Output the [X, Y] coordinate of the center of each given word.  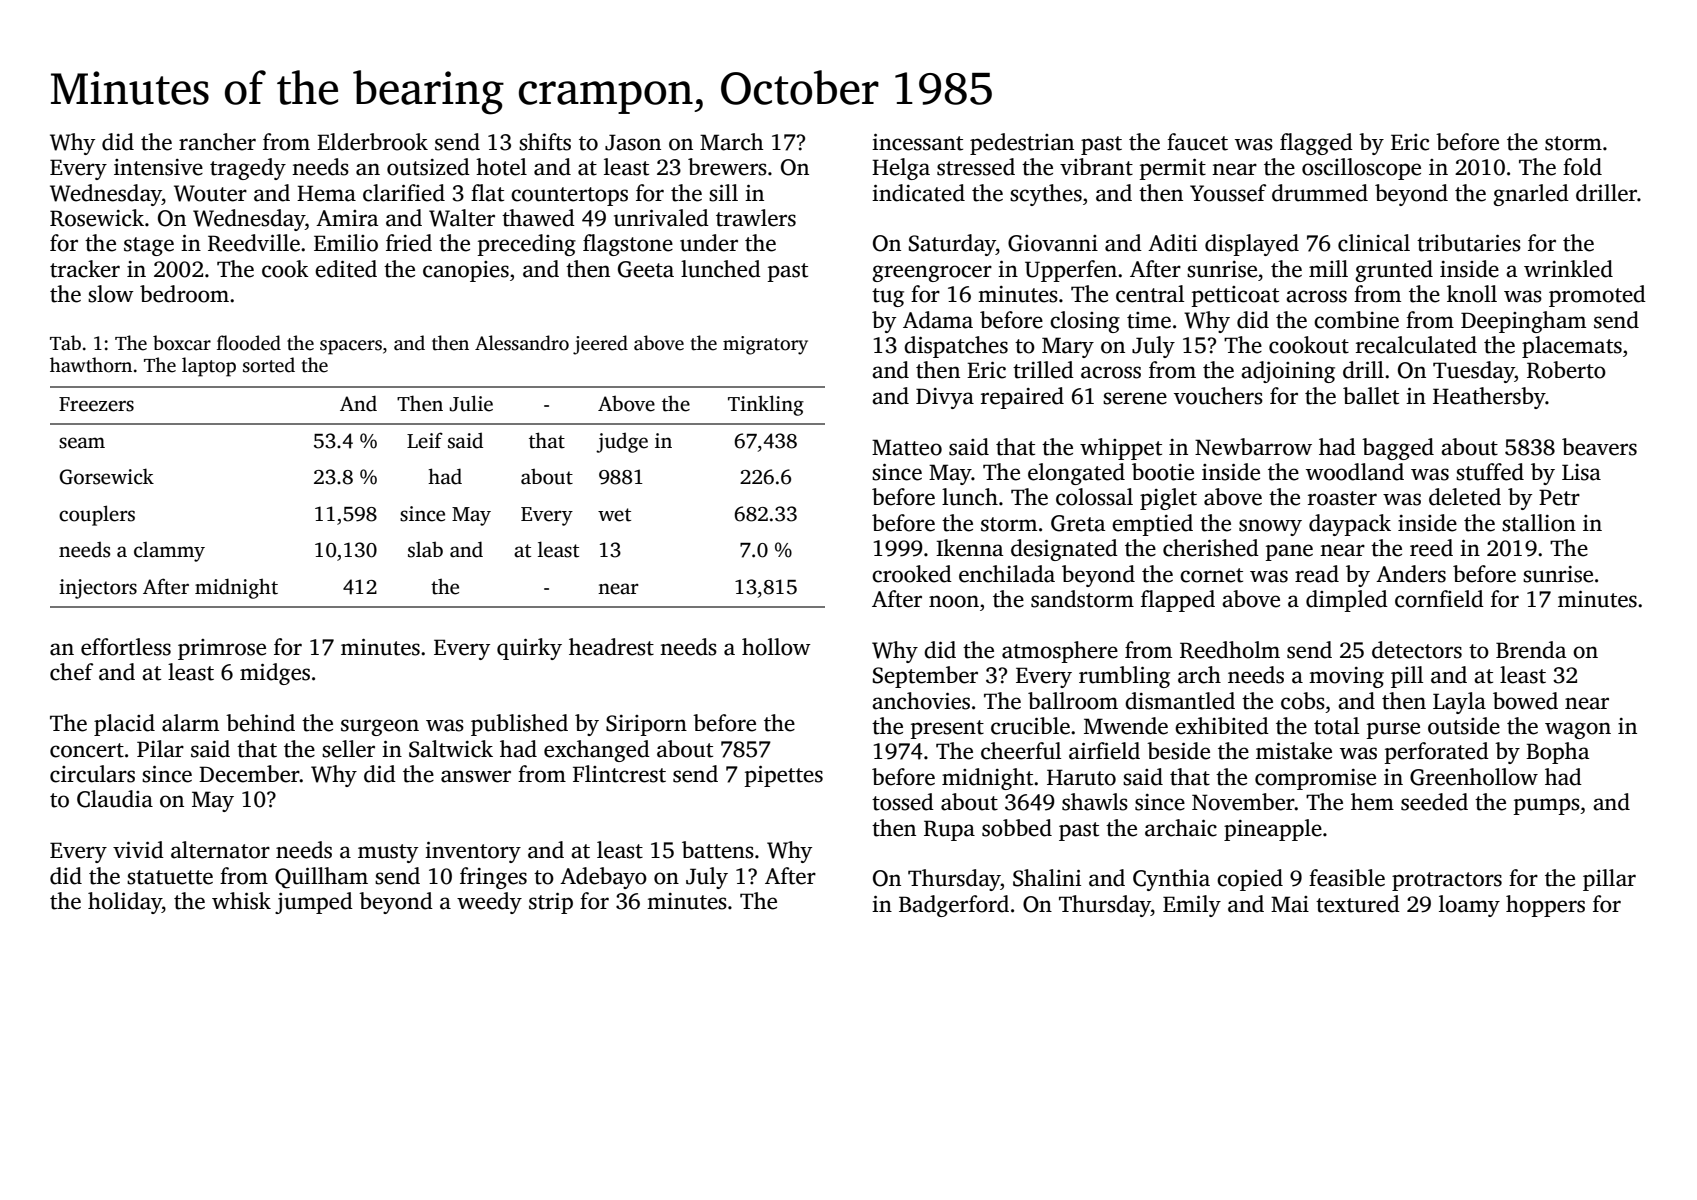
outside [1464, 726]
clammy [169, 552]
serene [1135, 398]
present [947, 729]
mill [1328, 268]
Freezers [96, 404]
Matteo [907, 447]
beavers [1599, 447]
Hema [326, 193]
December [249, 774]
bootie [1163, 472]
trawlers [756, 218]
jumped [314, 903]
